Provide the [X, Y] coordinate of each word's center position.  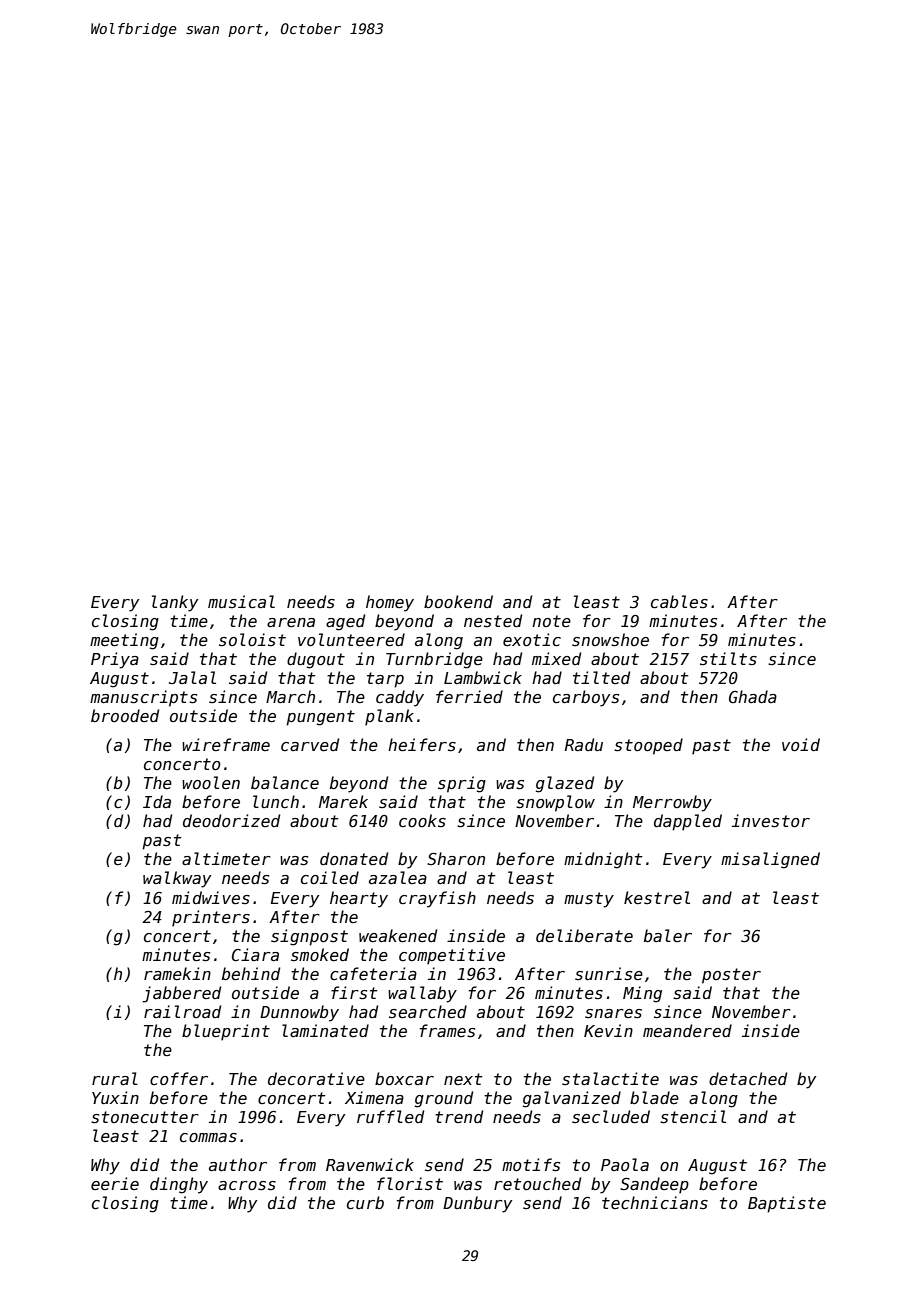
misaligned [770, 860]
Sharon [456, 858]
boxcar [404, 1078]
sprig [462, 784]
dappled [688, 822]
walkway [177, 879]
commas [208, 1137]
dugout [316, 660]
